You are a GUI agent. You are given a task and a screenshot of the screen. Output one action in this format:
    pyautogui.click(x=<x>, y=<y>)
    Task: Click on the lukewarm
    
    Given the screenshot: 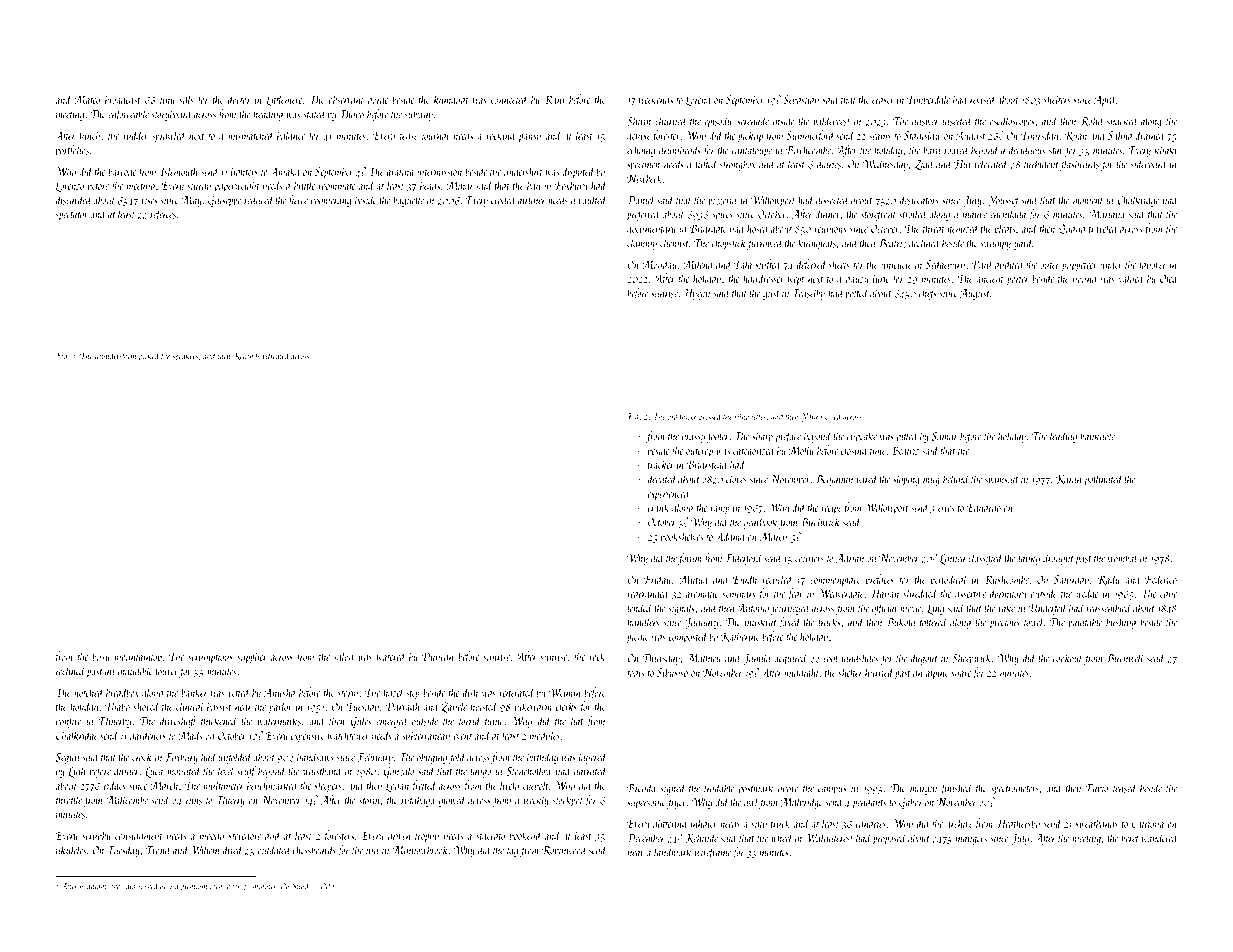 What is the action you would take?
    pyautogui.click(x=533, y=706)
